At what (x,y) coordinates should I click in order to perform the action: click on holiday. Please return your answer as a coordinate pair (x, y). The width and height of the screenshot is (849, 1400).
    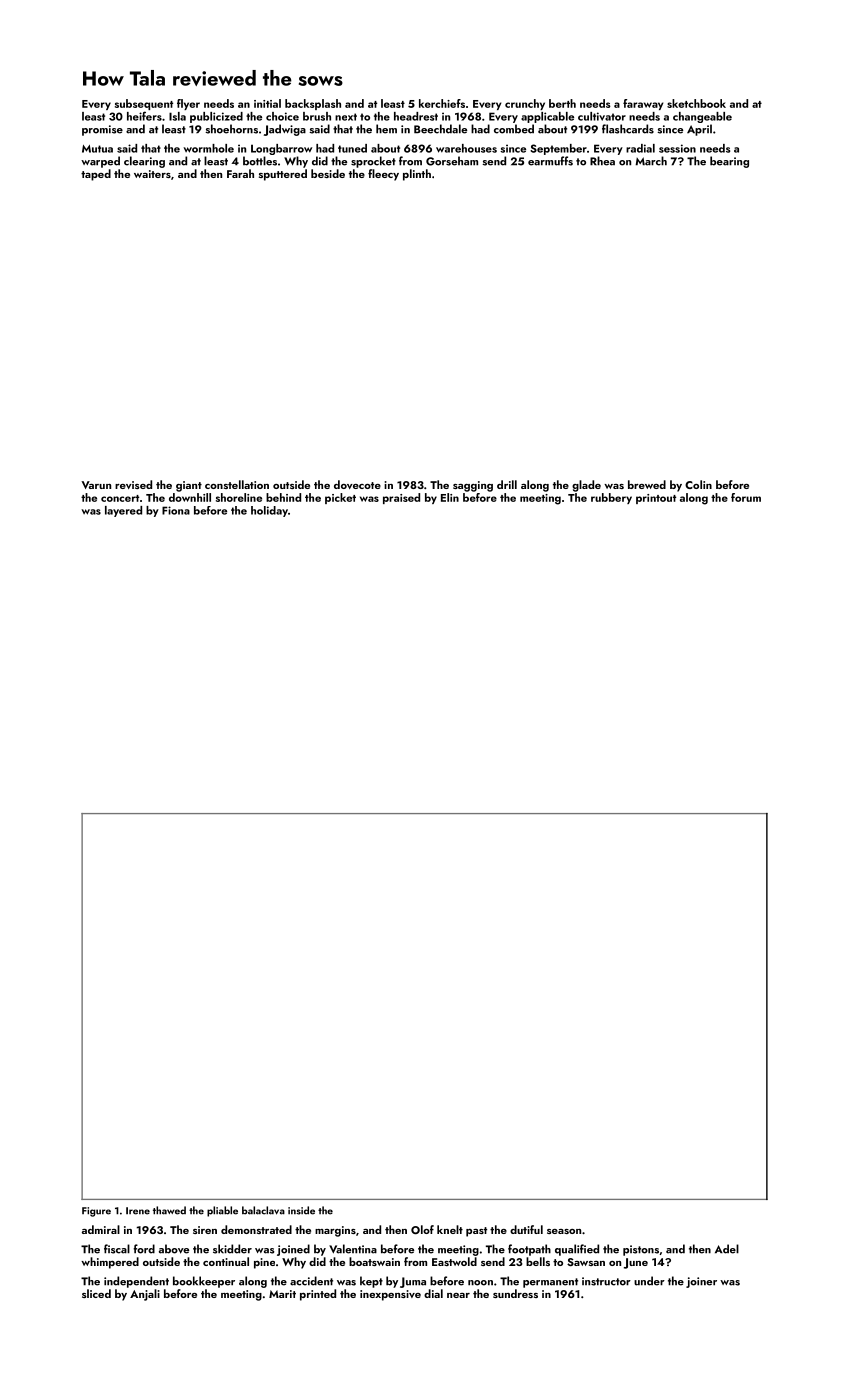
    Looking at the image, I should click on (269, 511).
